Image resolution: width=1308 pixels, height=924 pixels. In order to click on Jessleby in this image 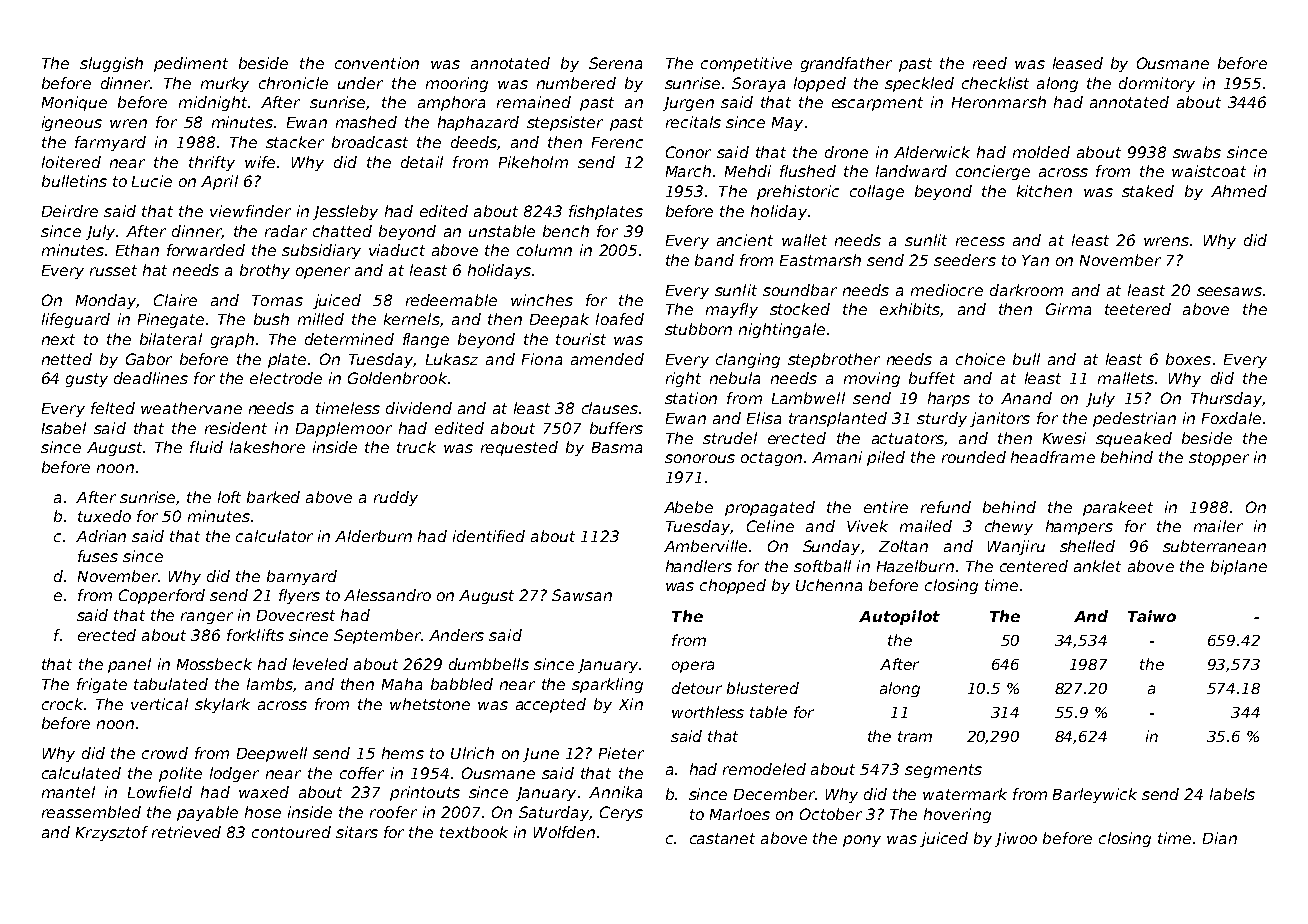, I will do `click(345, 212)`.
